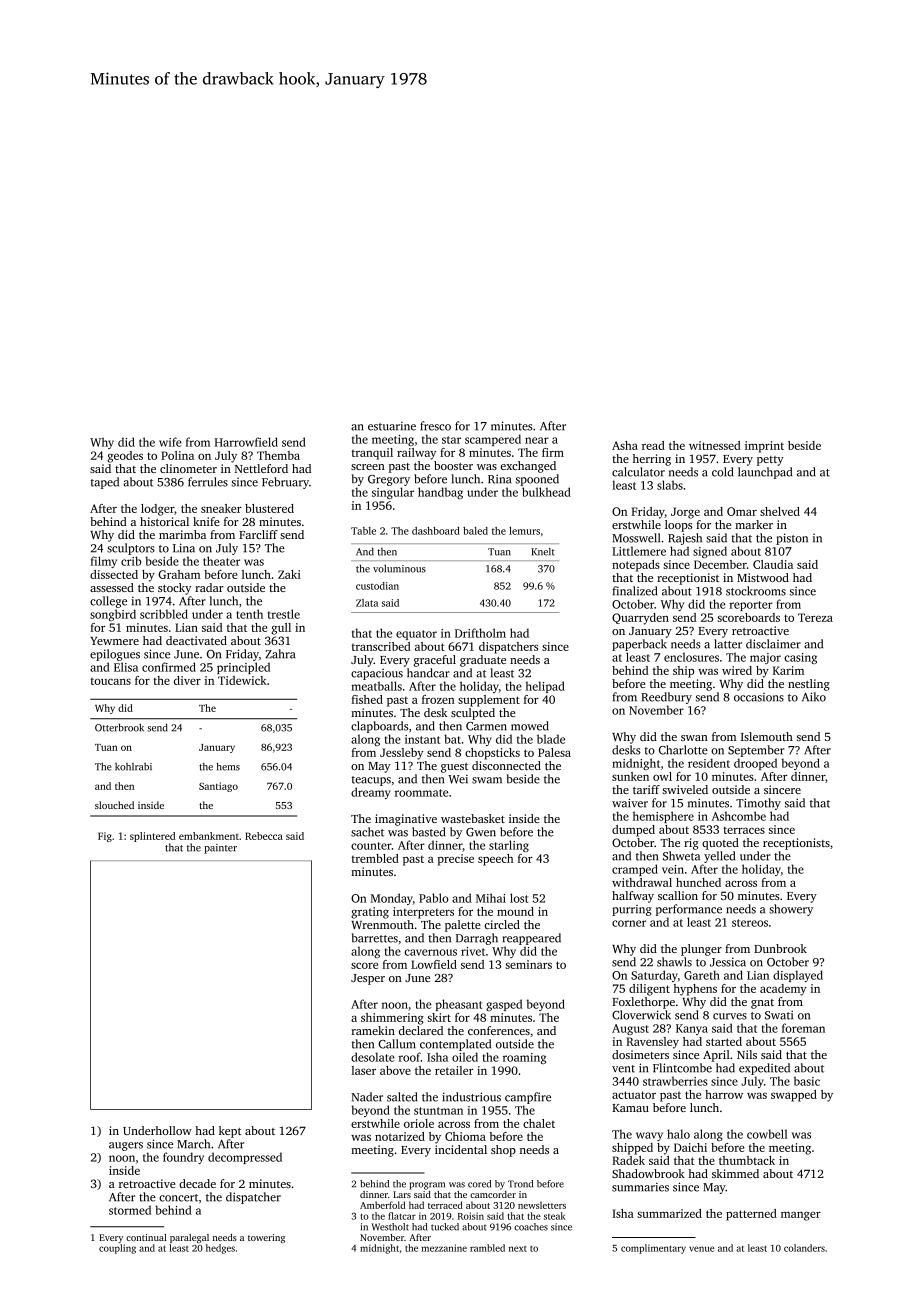 This screenshot has height=1308, width=924. I want to click on hedges, so click(220, 1249).
